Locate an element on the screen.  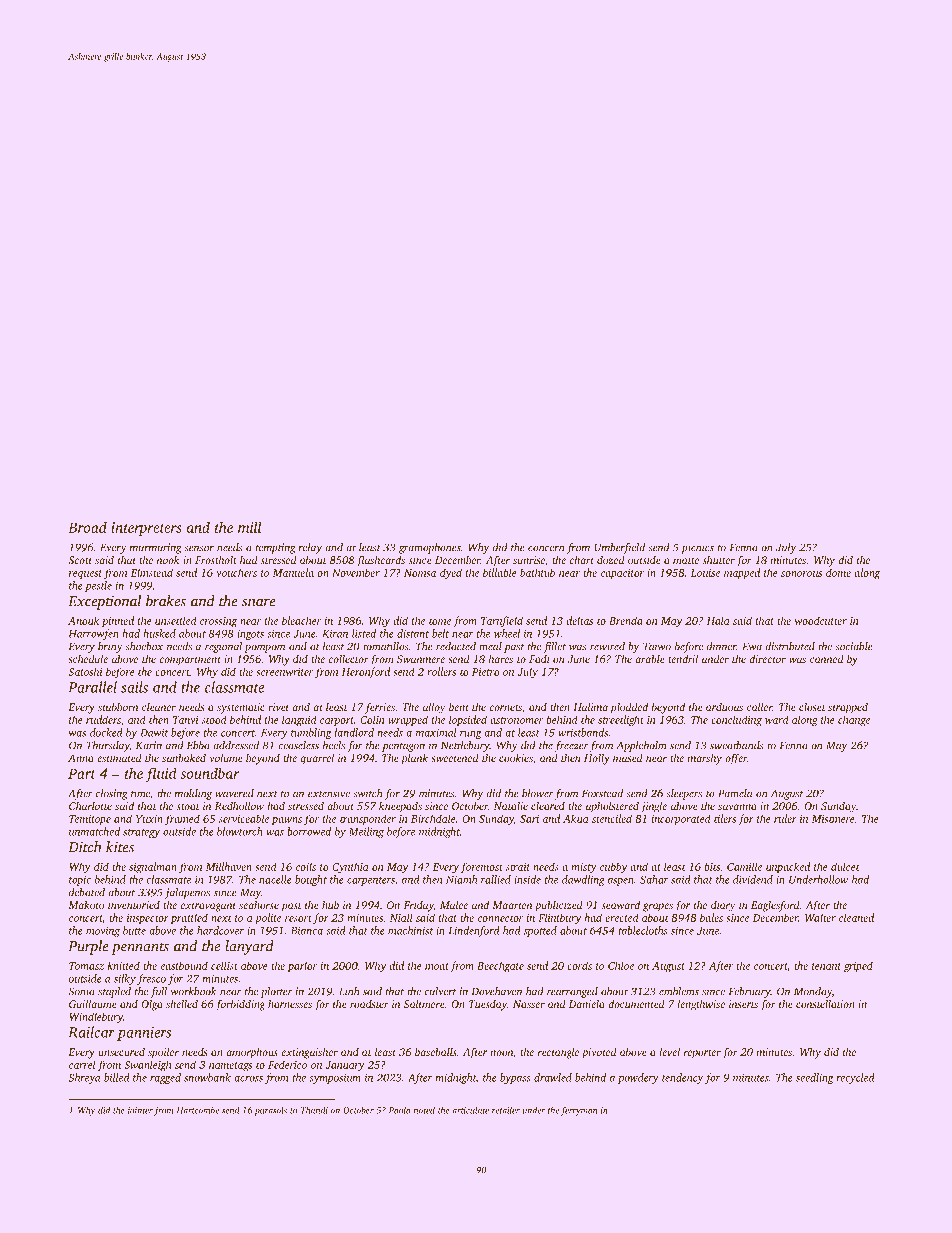
dulcet is located at coordinates (845, 866).
